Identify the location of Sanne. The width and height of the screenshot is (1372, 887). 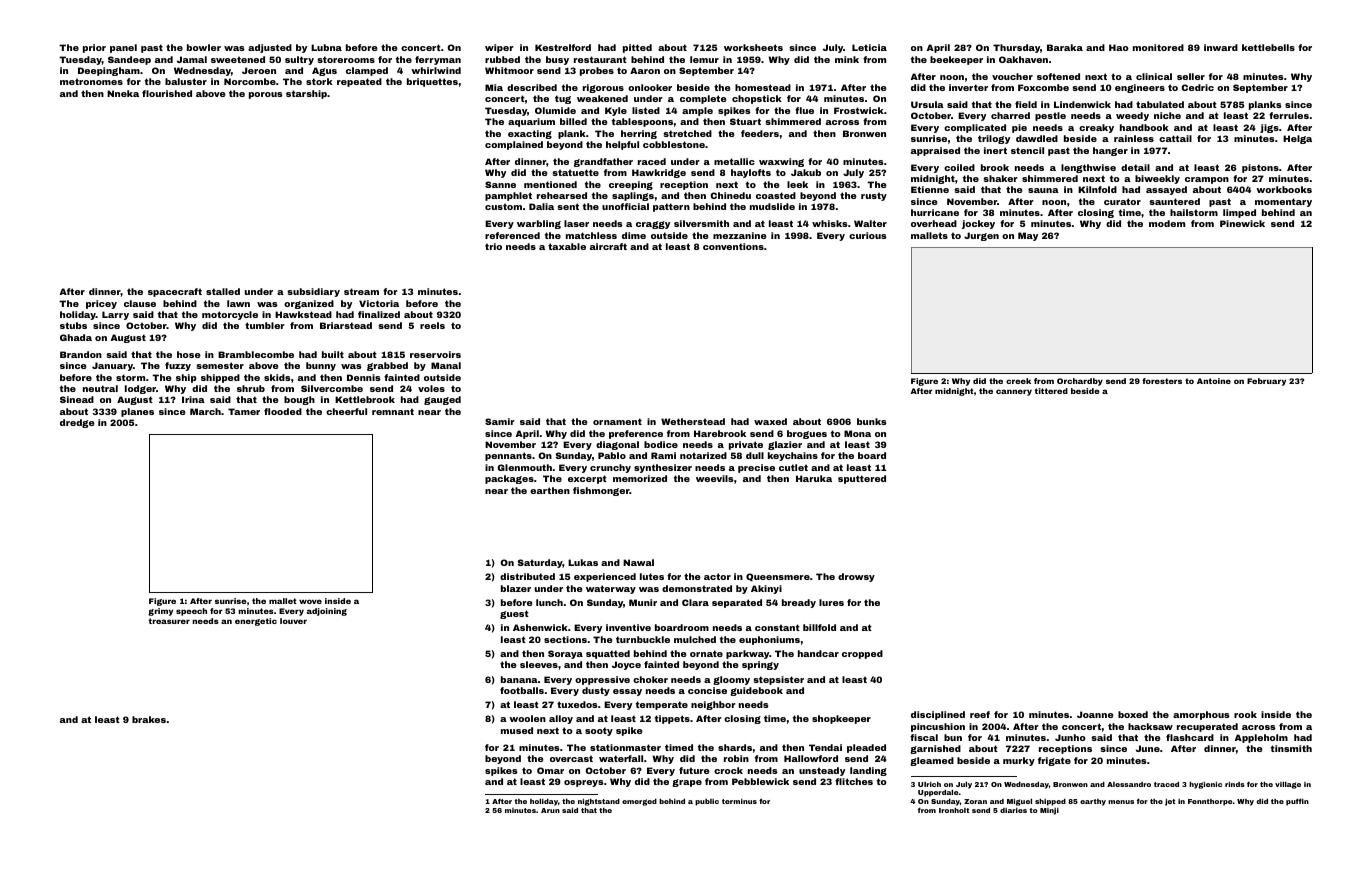
(500, 184).
